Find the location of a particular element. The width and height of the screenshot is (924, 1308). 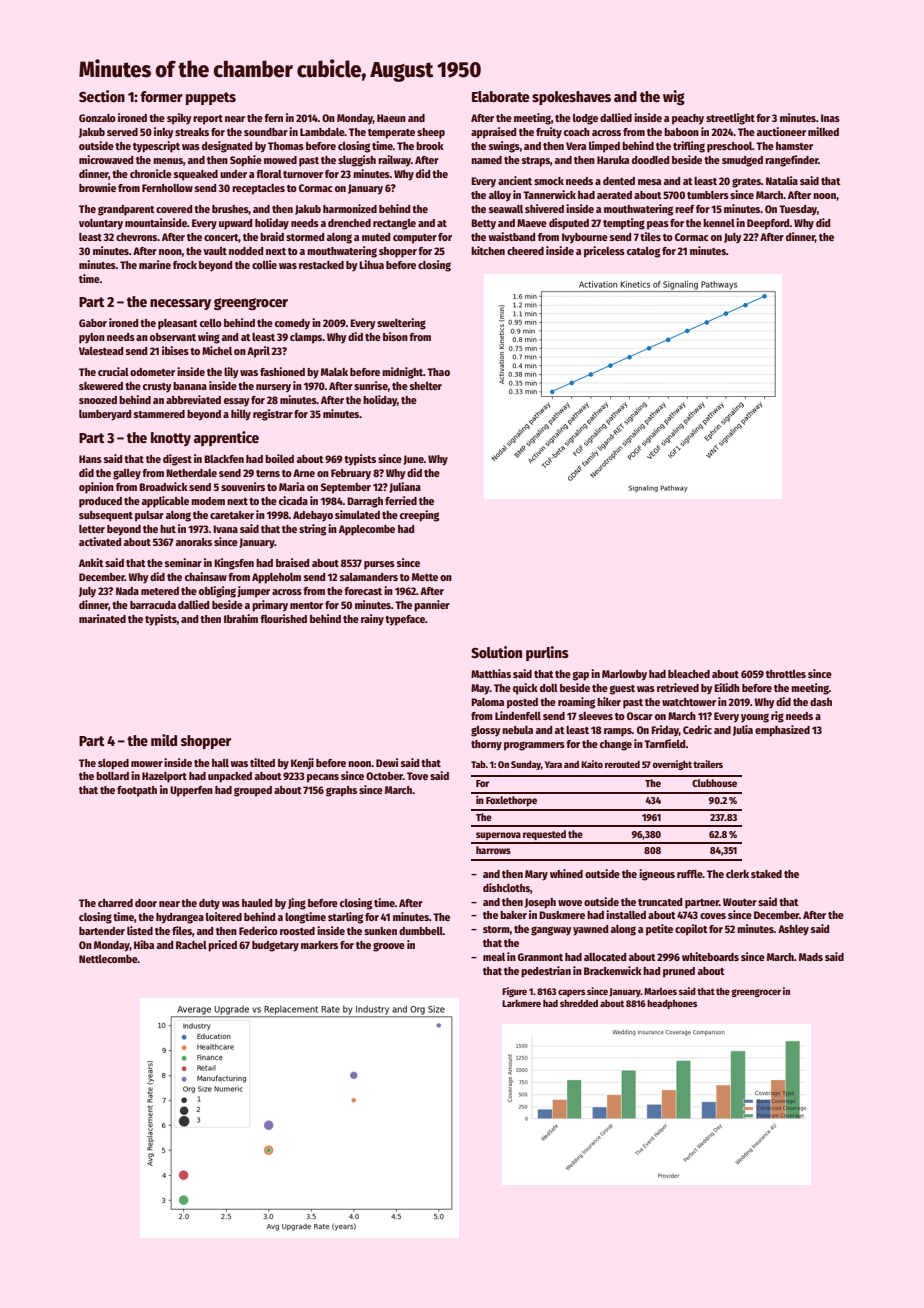

Marlowby is located at coordinates (624, 675).
